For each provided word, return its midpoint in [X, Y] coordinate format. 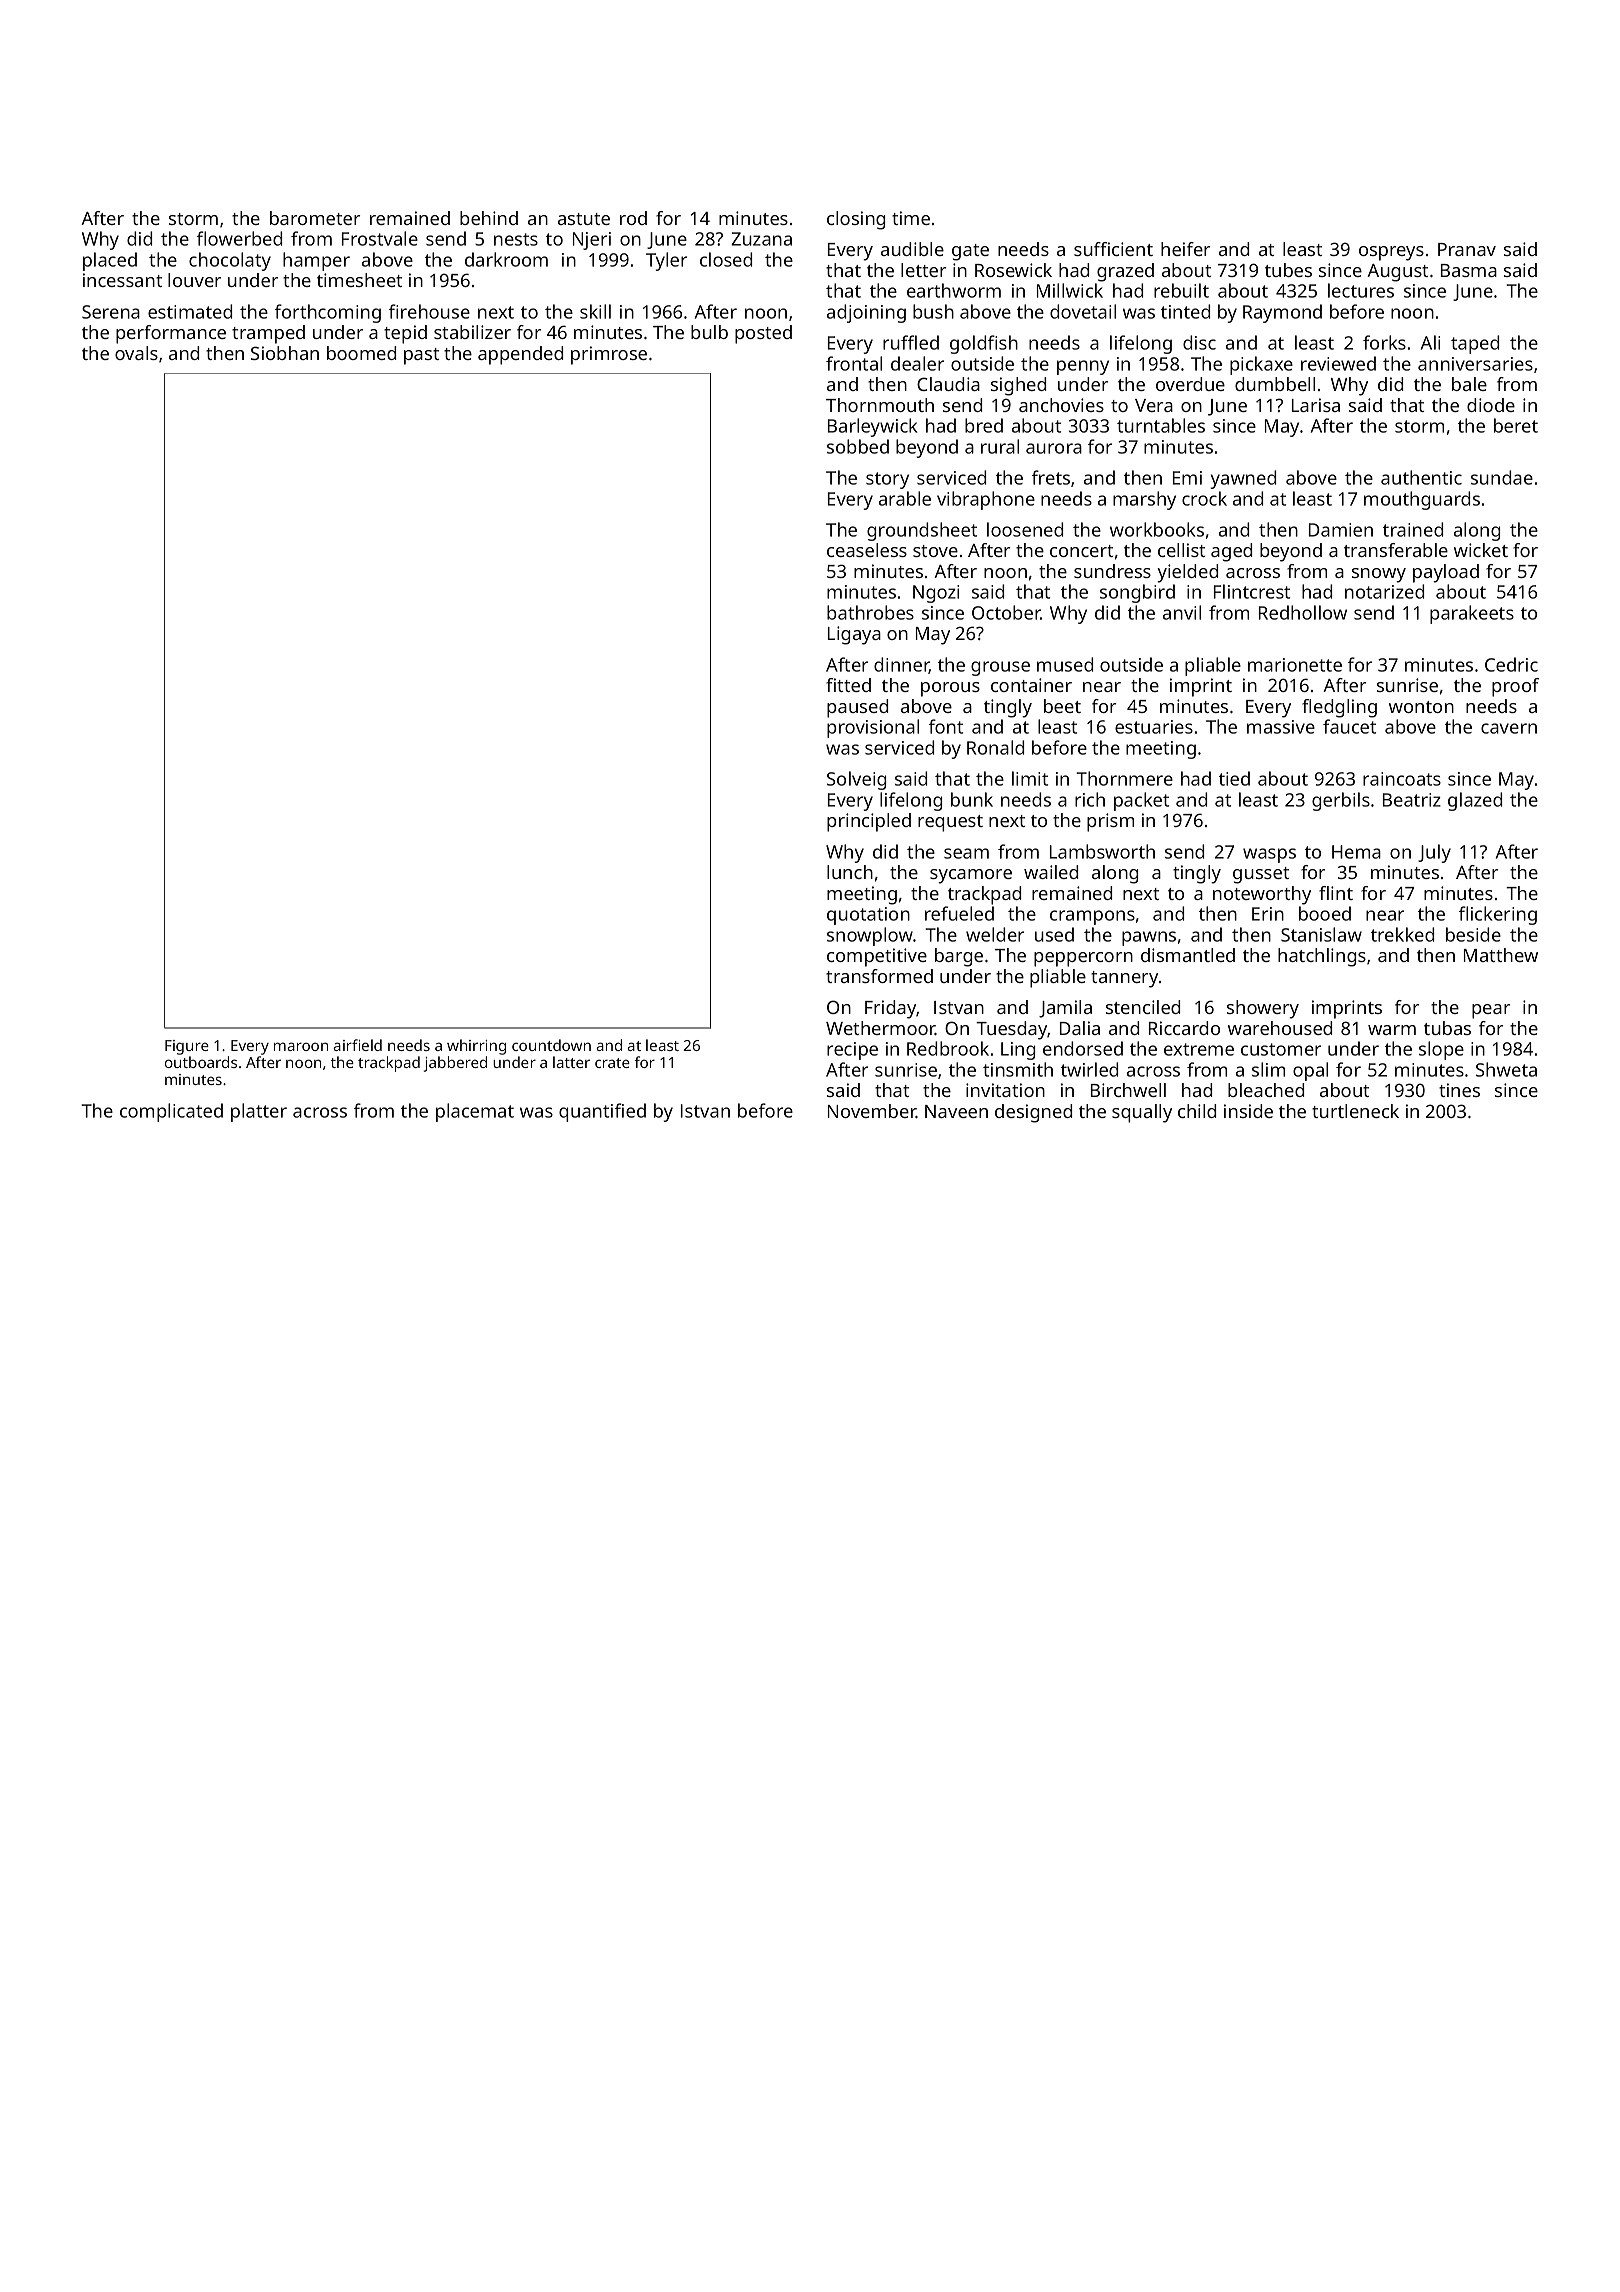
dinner [901, 665]
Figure [187, 1047]
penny [1083, 367]
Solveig [856, 780]
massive [1281, 727]
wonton [1421, 707]
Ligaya [854, 635]
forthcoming [328, 313]
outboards [201, 1062]
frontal [854, 363]
